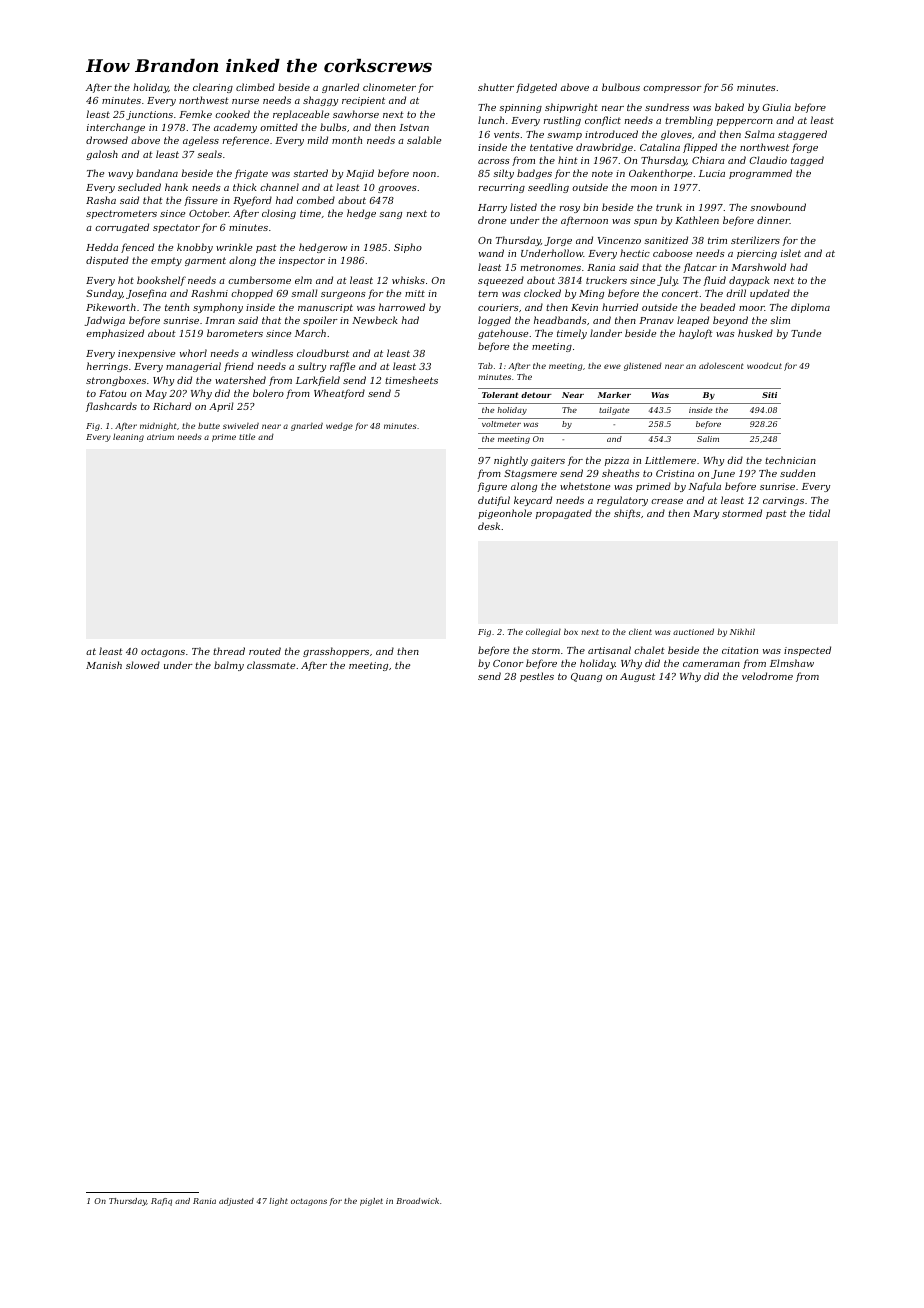  I want to click on grasshoppers, so click(336, 652).
